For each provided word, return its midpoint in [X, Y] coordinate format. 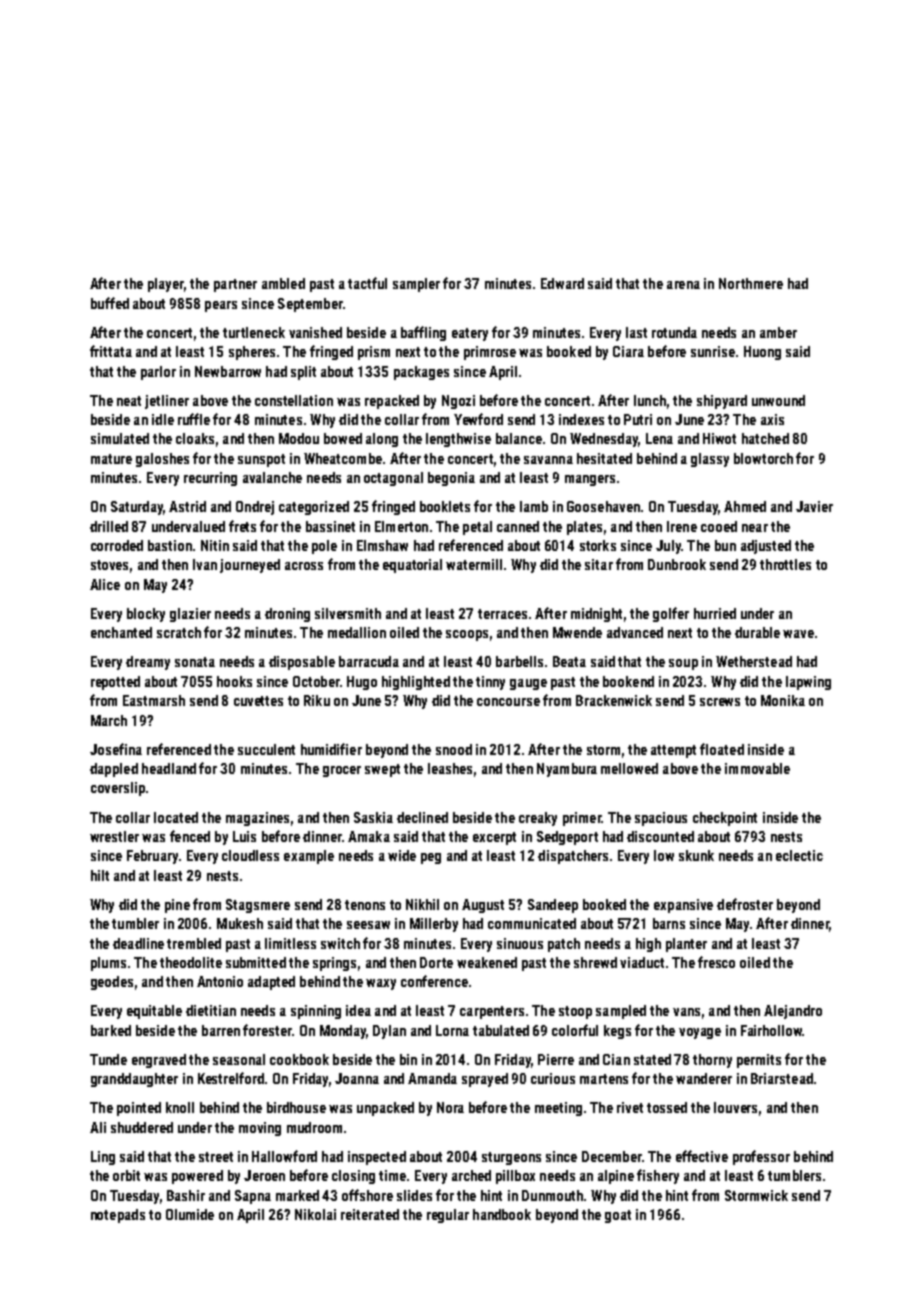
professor [761, 1157]
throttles [785, 564]
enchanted [121, 632]
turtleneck [254, 332]
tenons [365, 905]
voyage [700, 1033]
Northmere [751, 283]
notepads [118, 1216]
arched [471, 1175]
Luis [244, 836]
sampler [416, 285]
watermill [474, 564]
